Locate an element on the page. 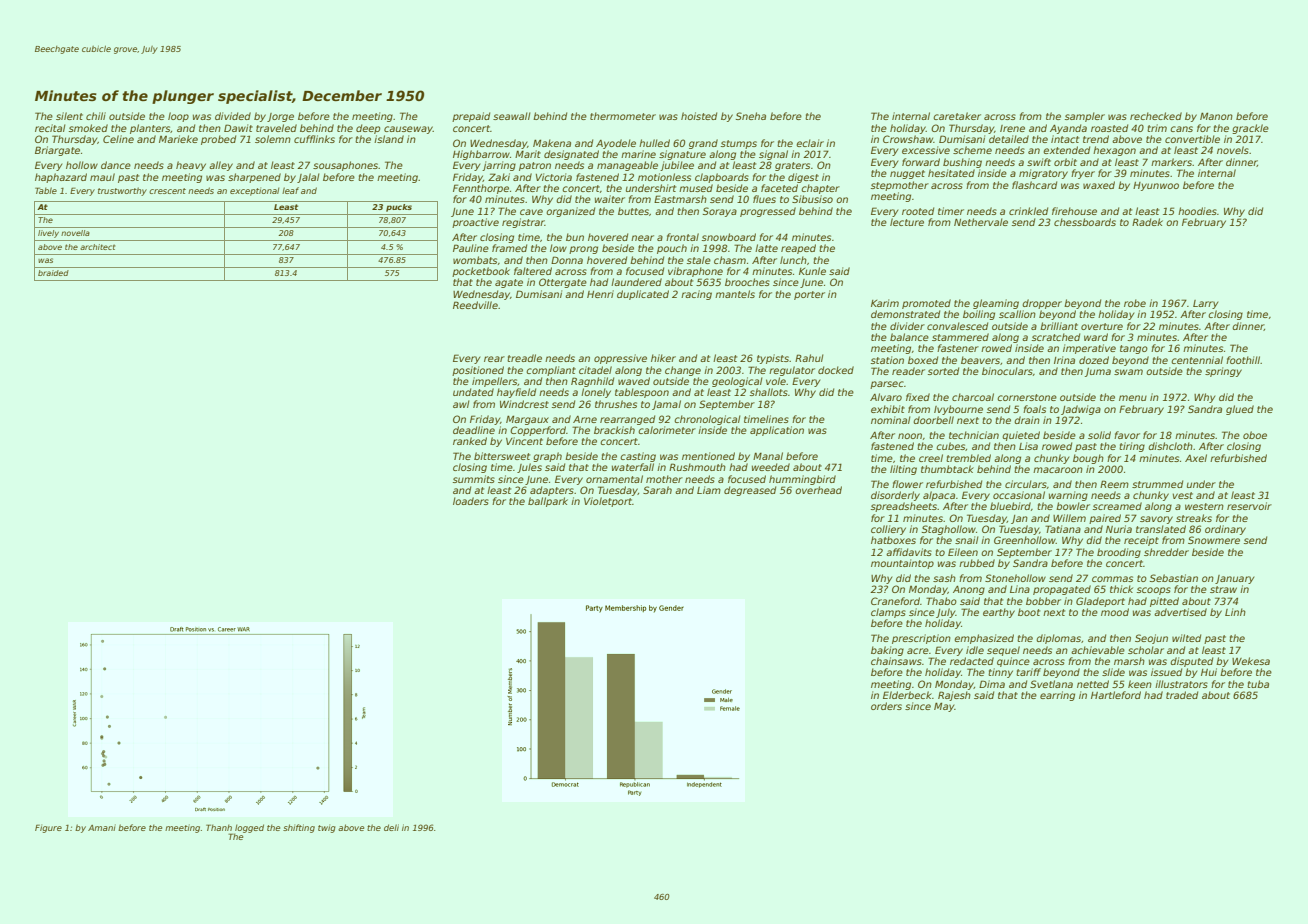 This page has height=924, width=1308. Amani is located at coordinates (102, 827).
